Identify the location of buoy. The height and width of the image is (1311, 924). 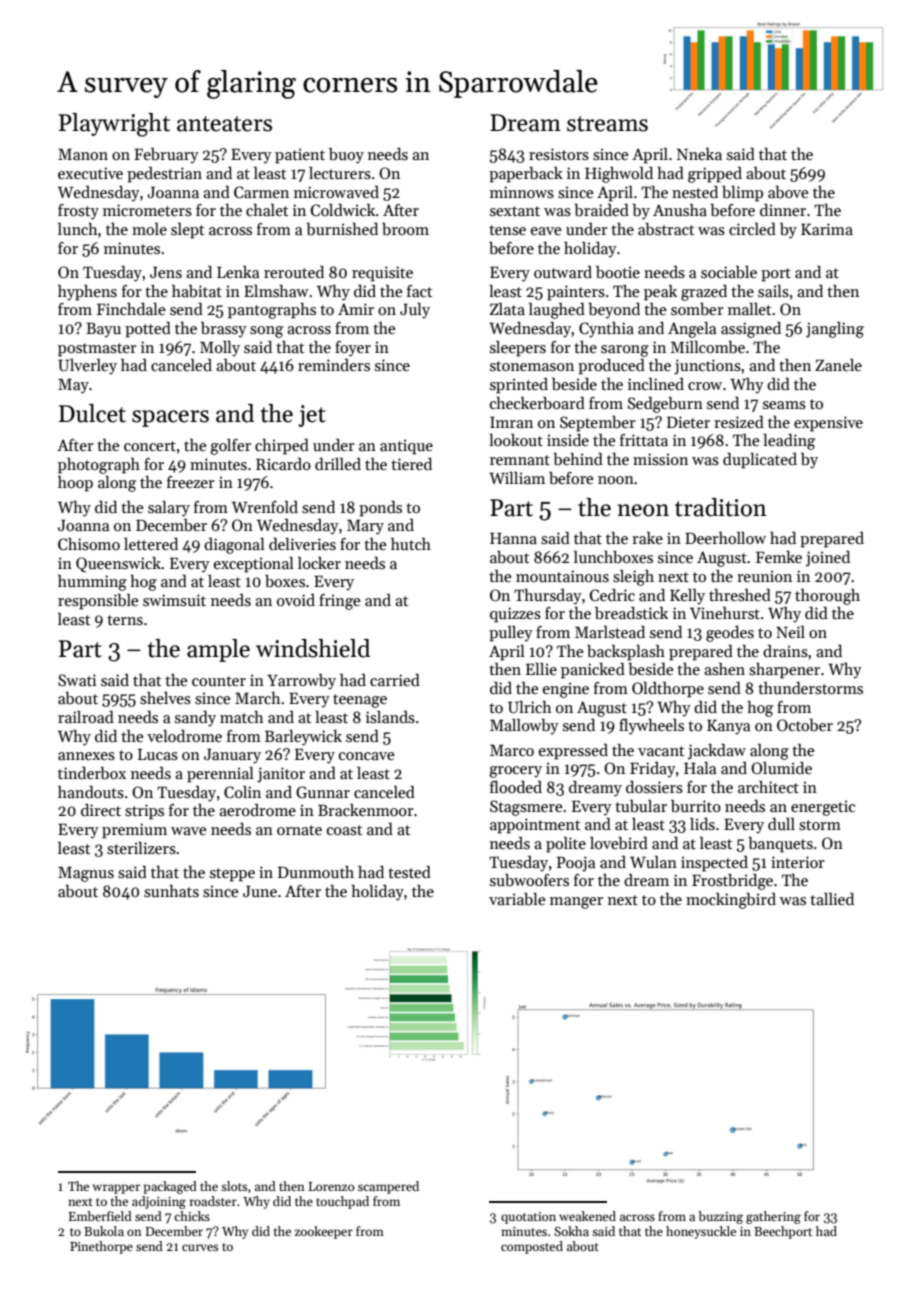
(346, 156).
